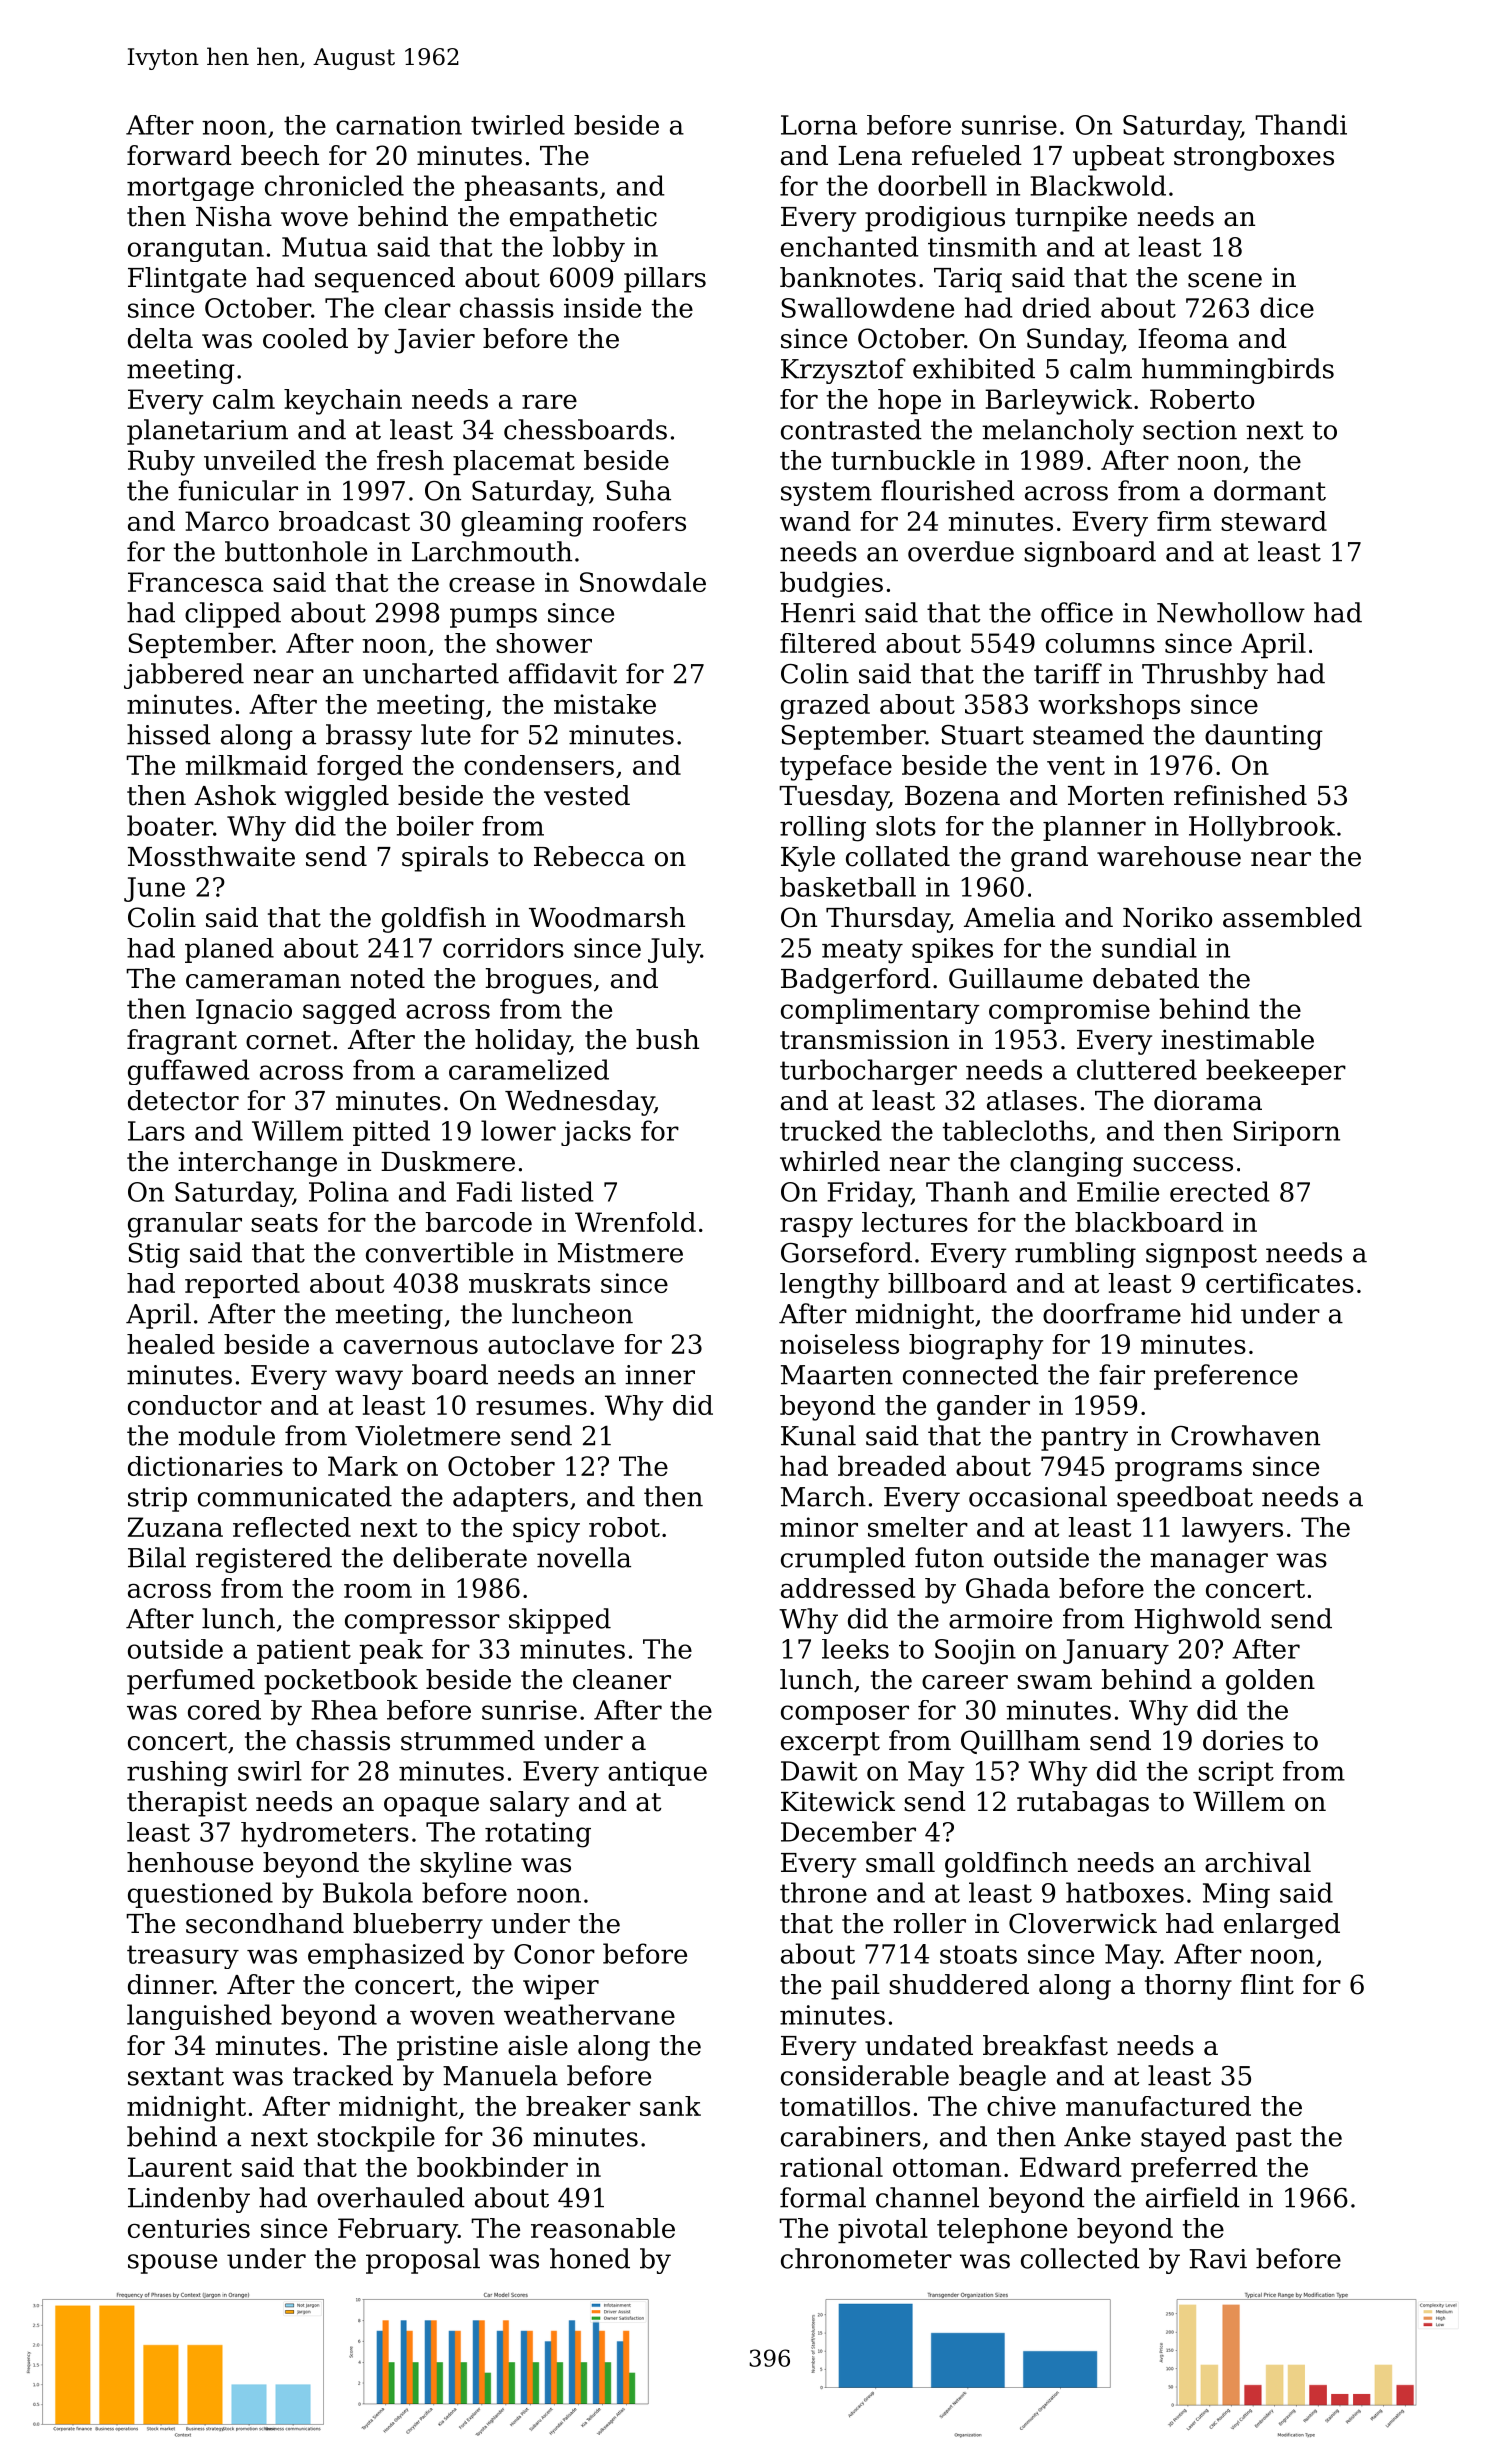 The height and width of the document is (2464, 1496). I want to click on script, so click(1236, 1773).
